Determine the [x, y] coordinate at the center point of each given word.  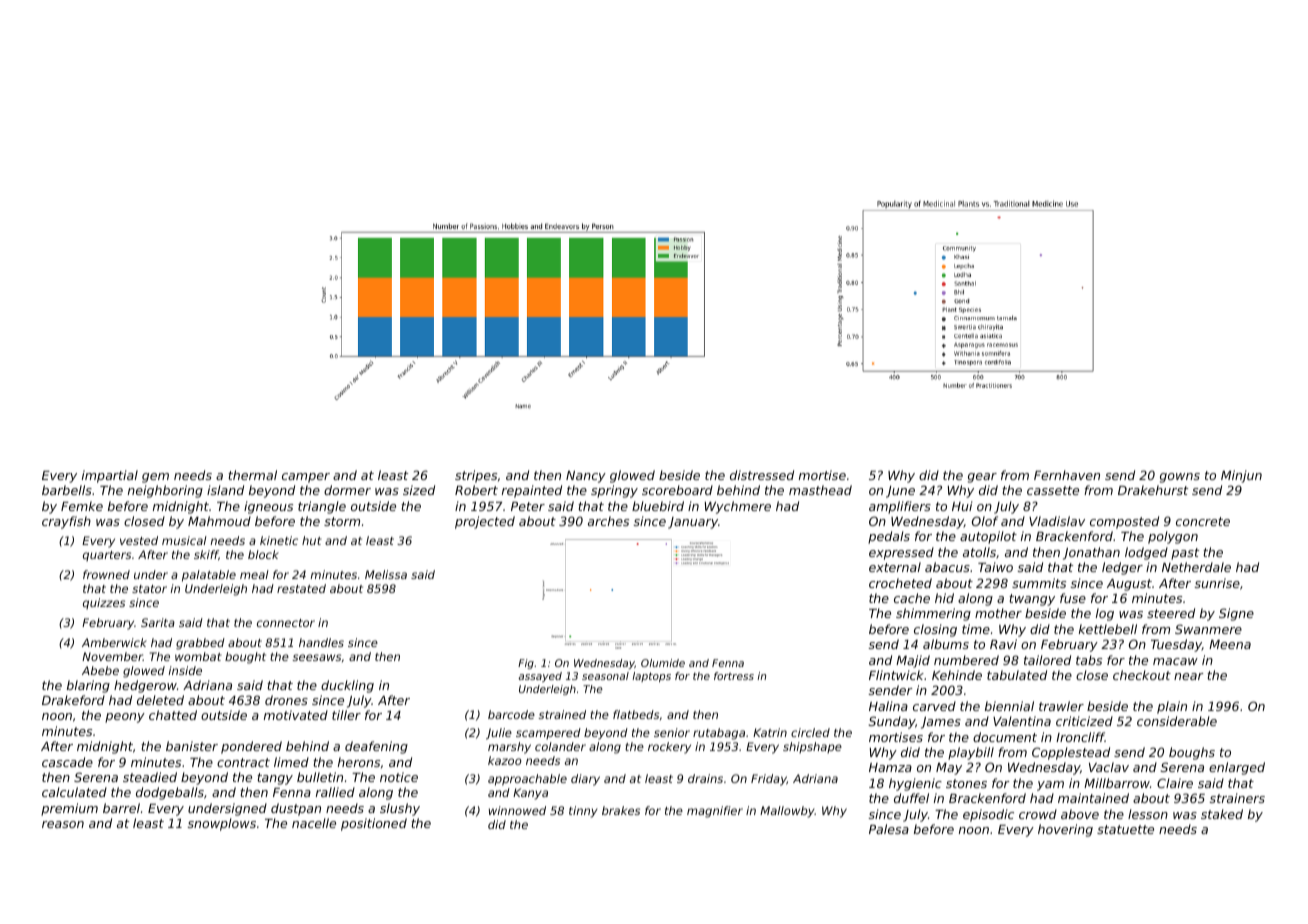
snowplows [222, 824]
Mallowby [787, 812]
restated [301, 588]
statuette [1125, 829]
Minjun [1241, 476]
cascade [67, 762]
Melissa [386, 574]
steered [1171, 613]
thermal [252, 475]
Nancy [586, 477]
